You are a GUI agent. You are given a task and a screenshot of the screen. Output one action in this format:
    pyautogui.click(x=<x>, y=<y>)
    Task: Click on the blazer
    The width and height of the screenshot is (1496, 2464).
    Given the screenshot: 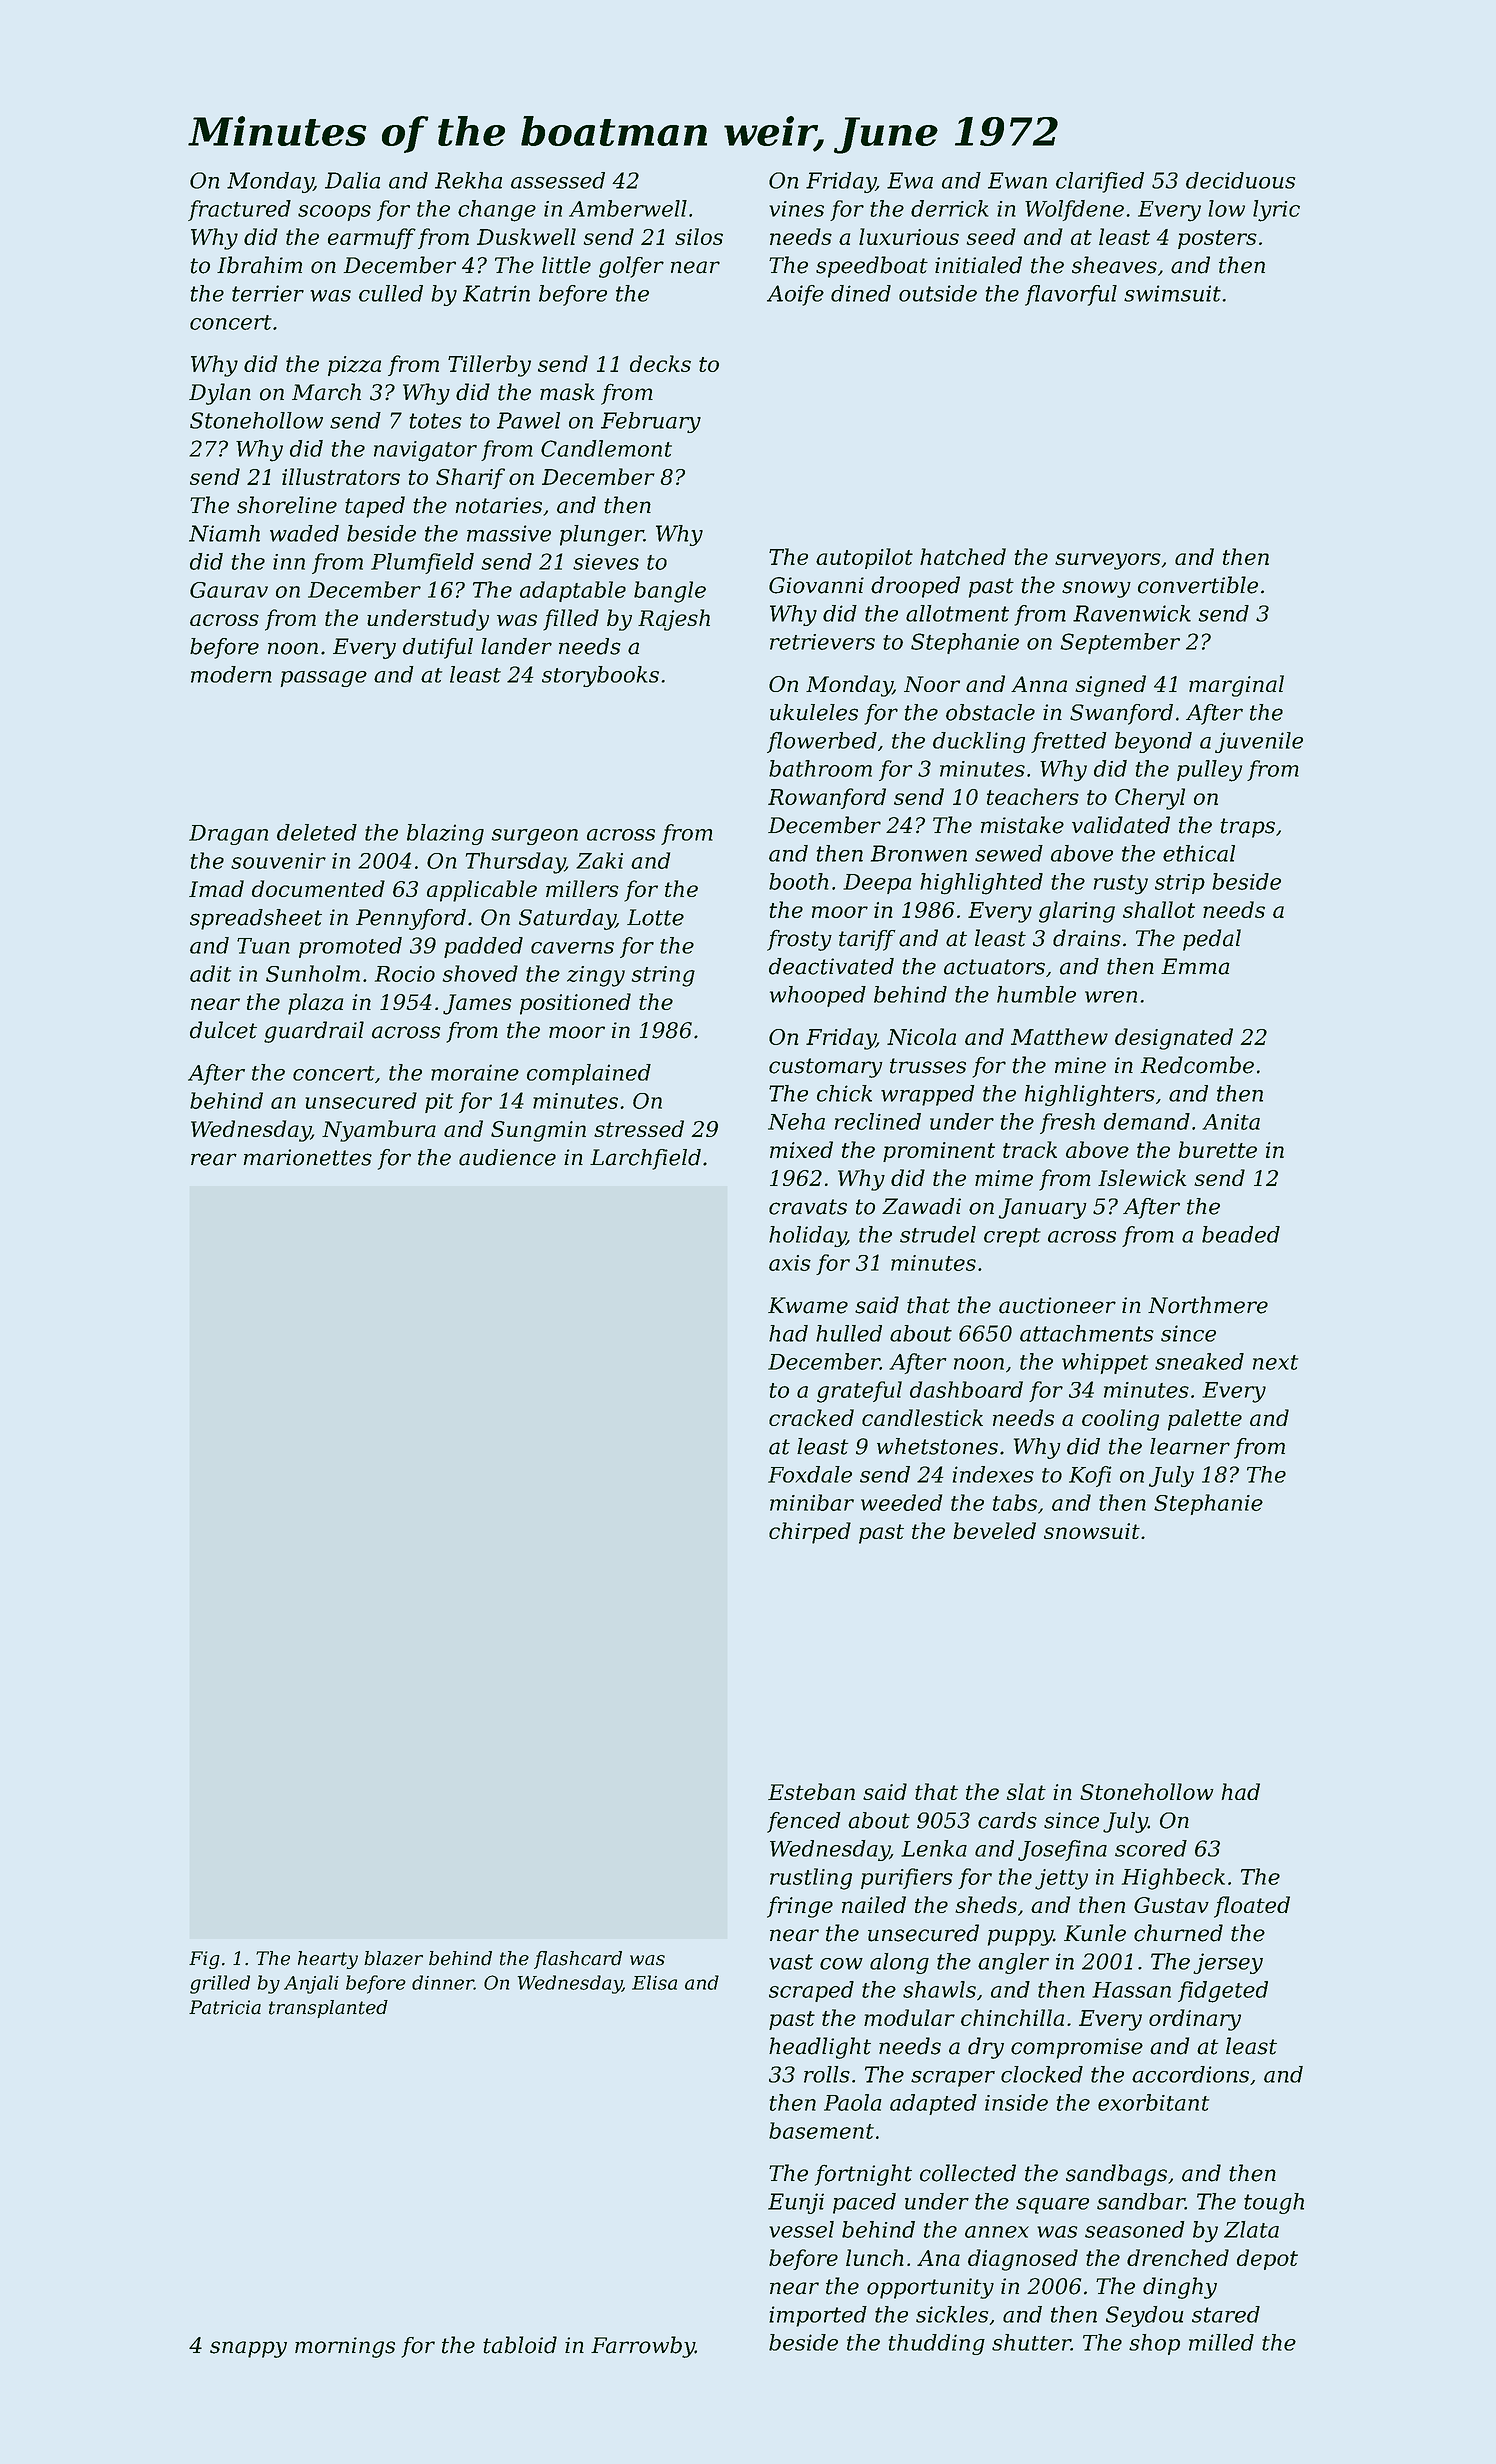 What is the action you would take?
    pyautogui.click(x=393, y=1958)
